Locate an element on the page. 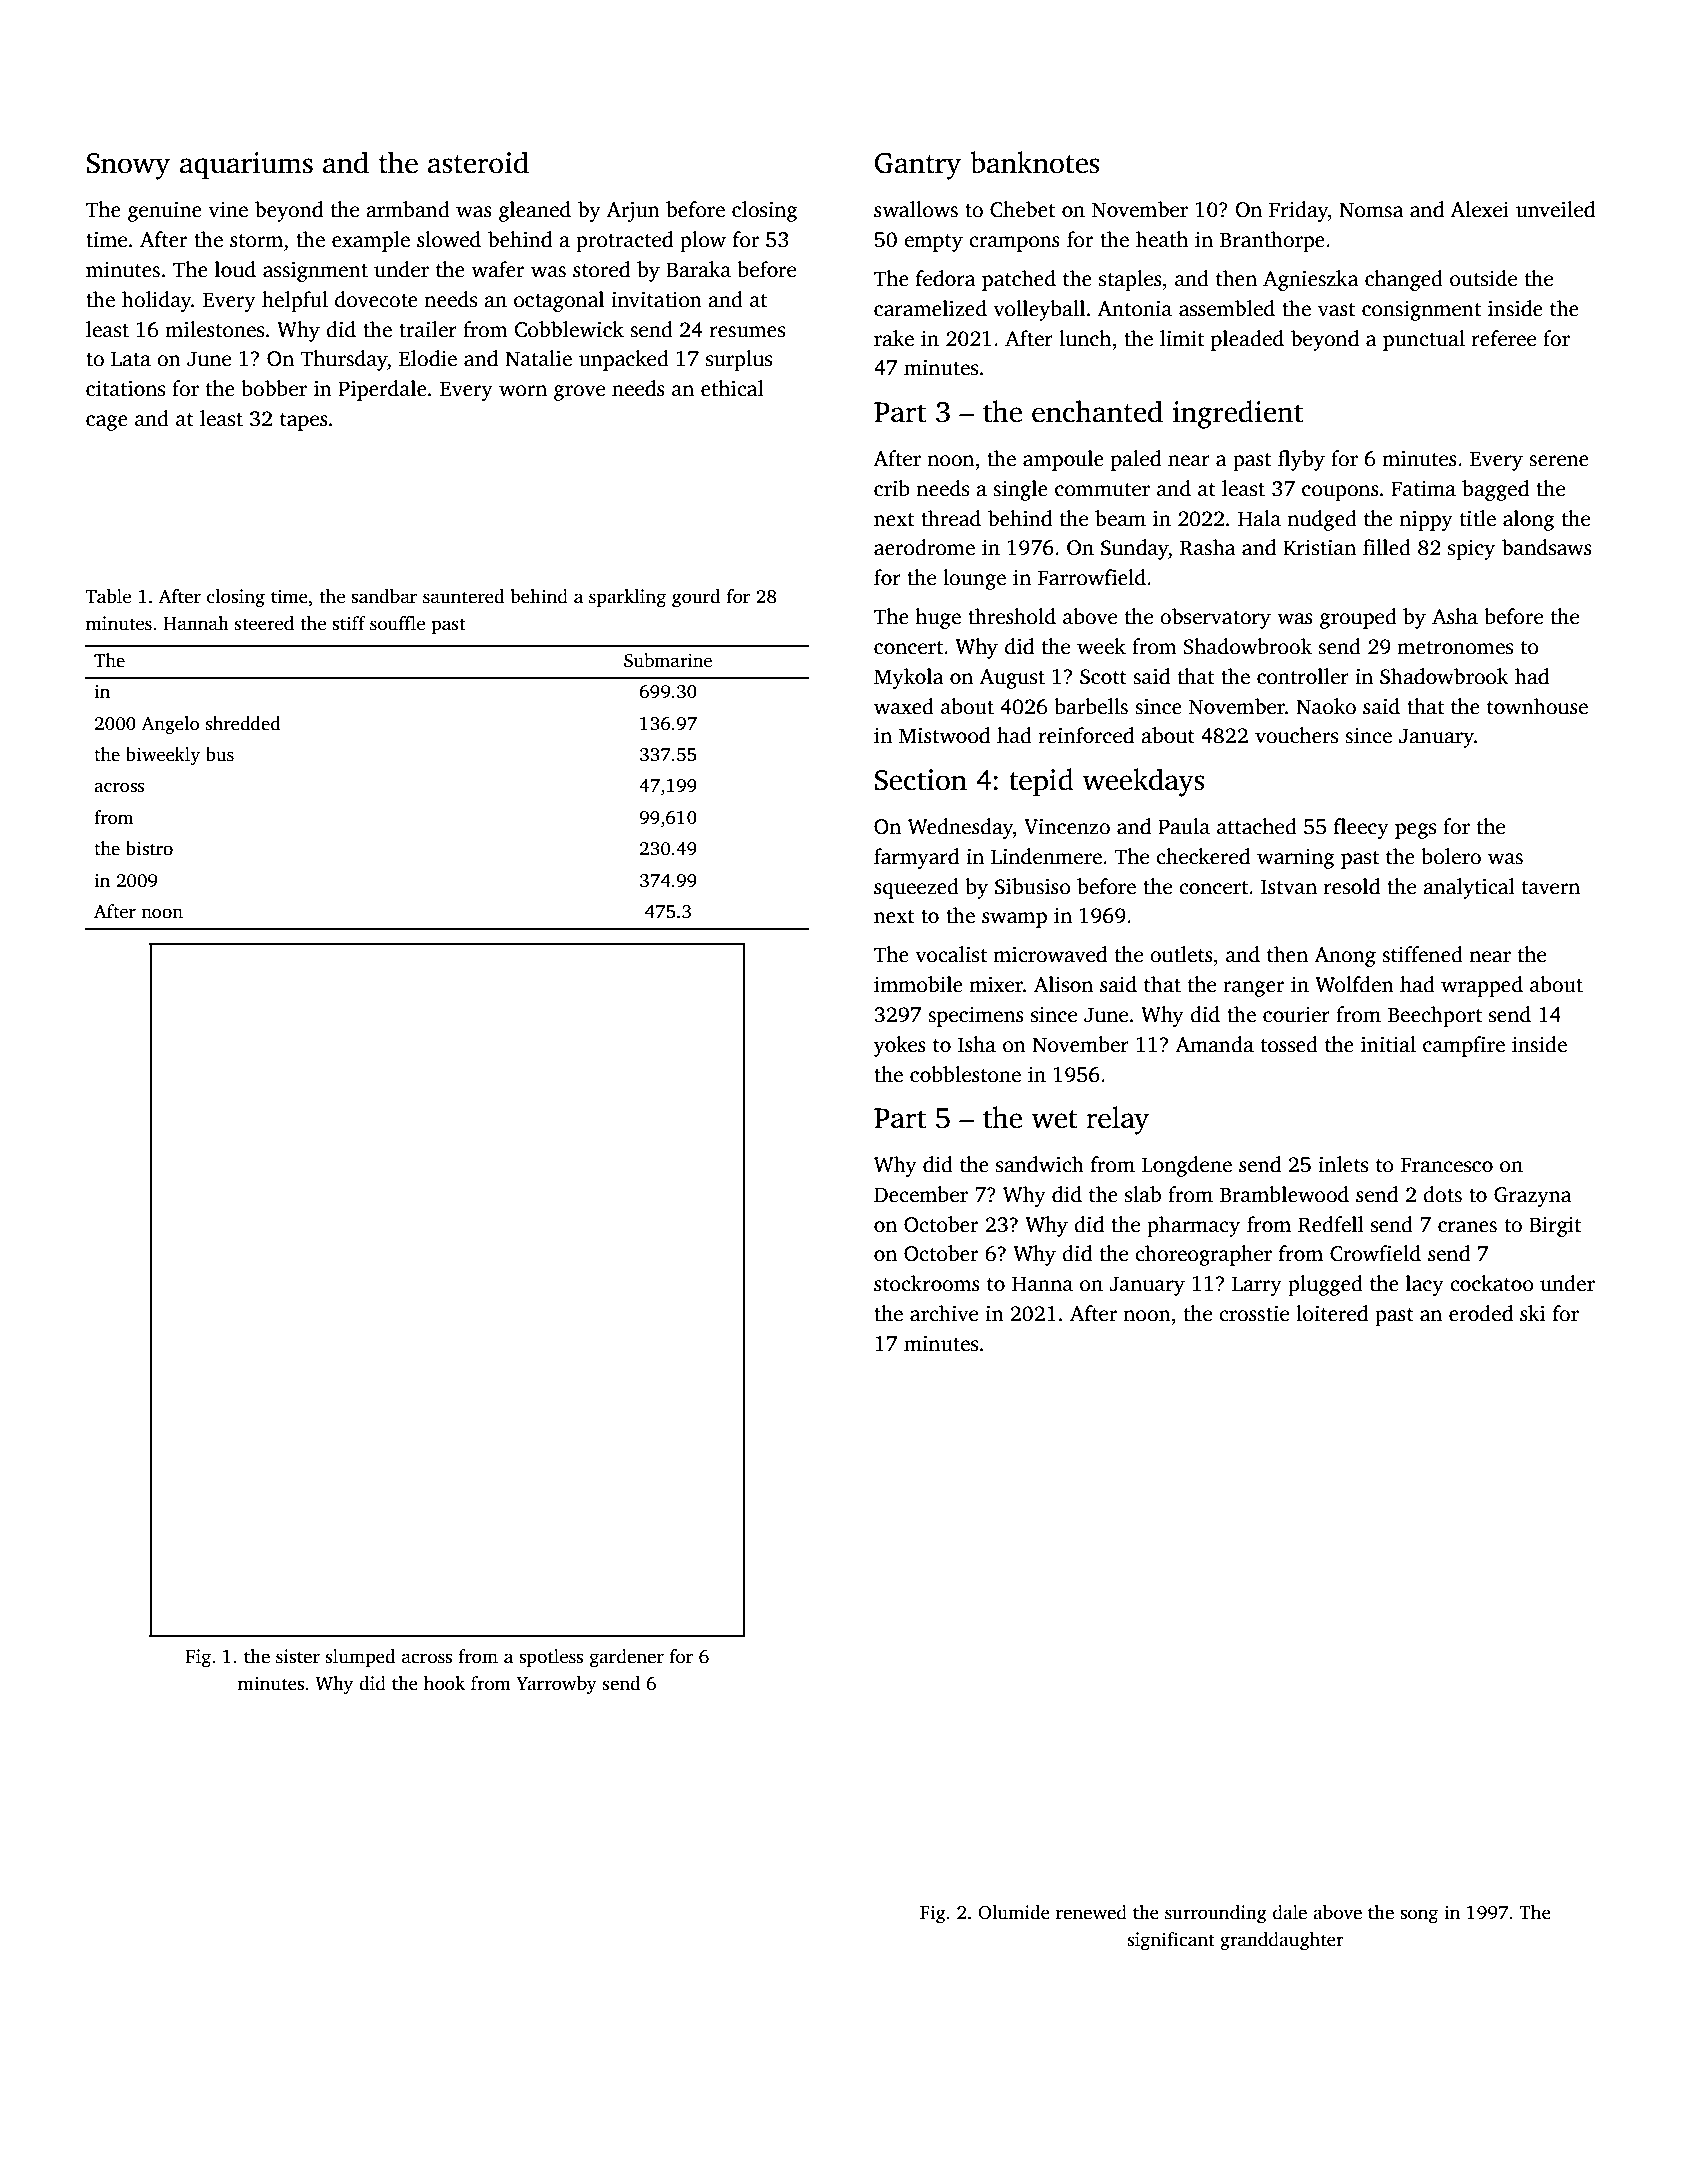 This page has height=2178, width=1683. surrounding is located at coordinates (1216, 1914).
